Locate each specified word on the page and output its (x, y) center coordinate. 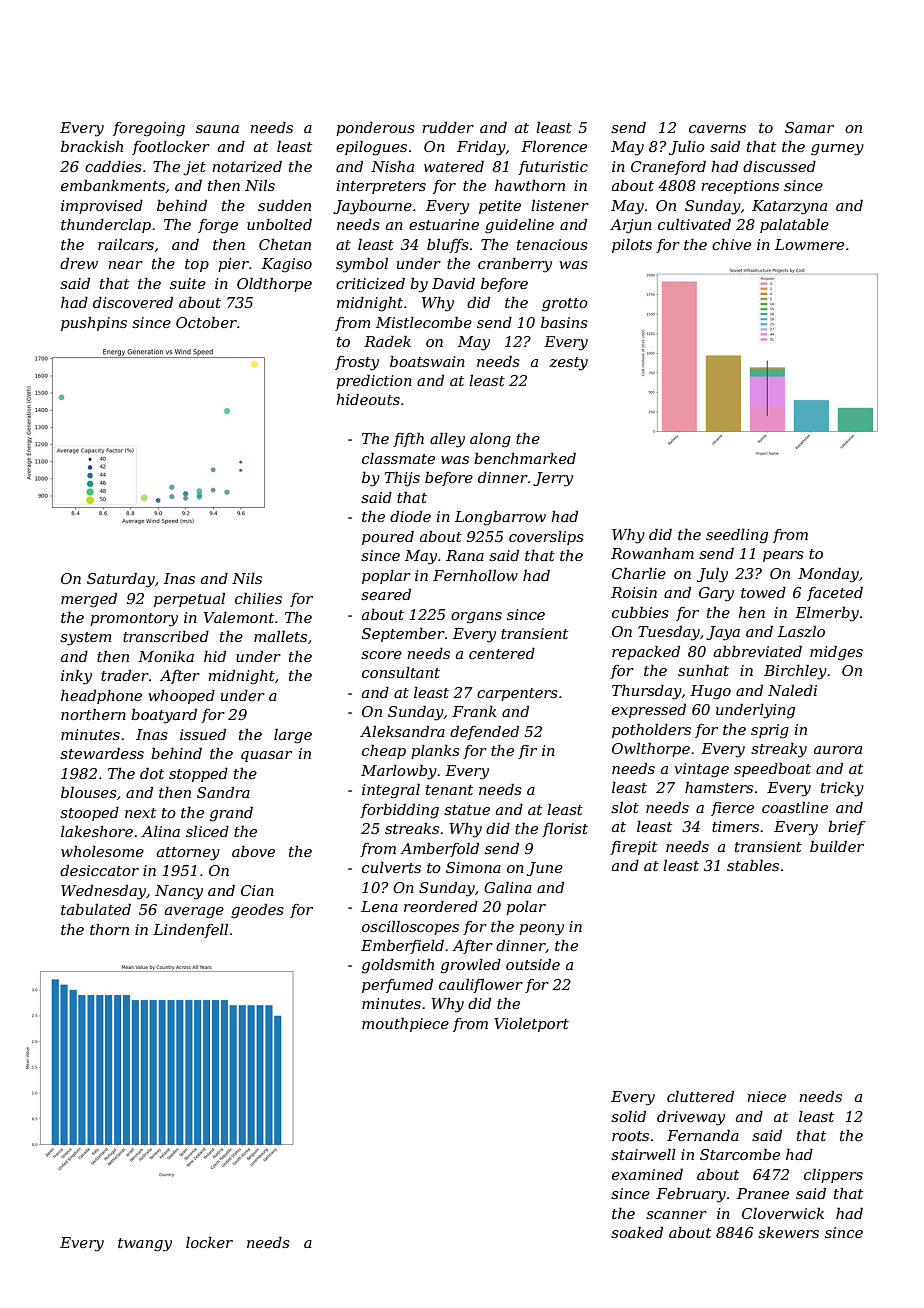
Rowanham (652, 553)
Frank (474, 711)
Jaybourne (372, 207)
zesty (568, 364)
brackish (92, 146)
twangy (145, 1245)
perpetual (189, 600)
